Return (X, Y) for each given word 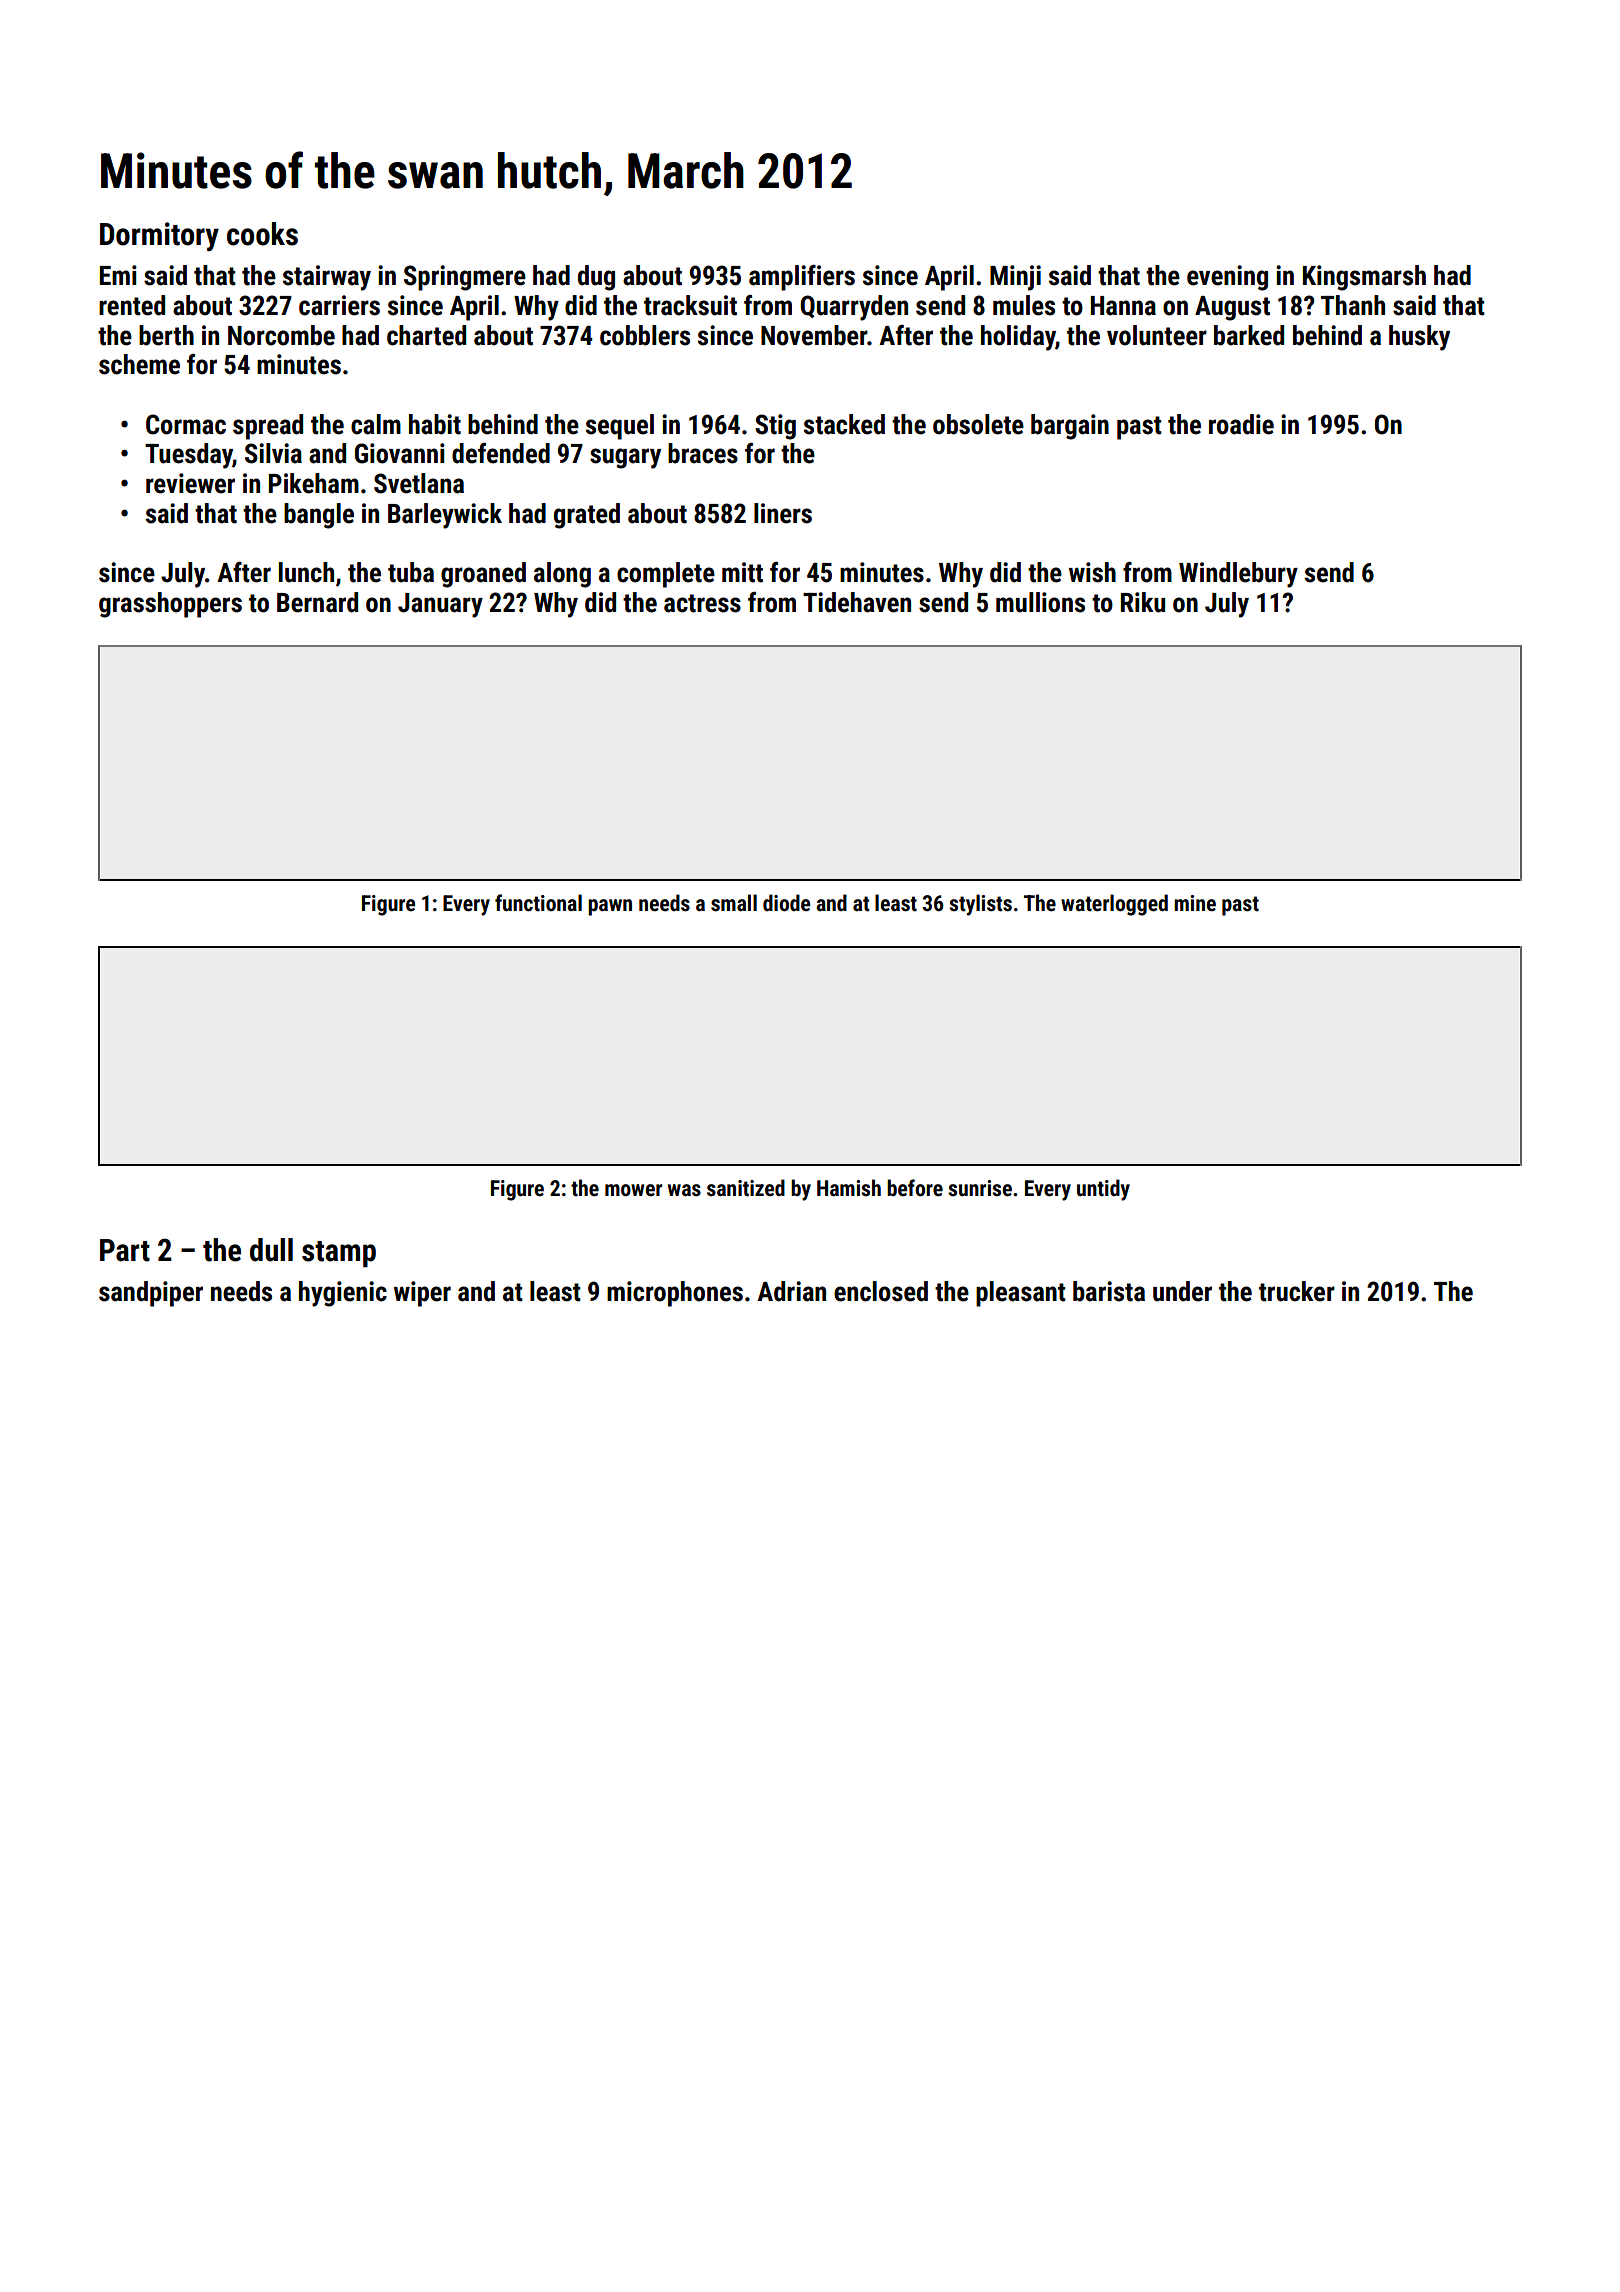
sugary (625, 458)
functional (538, 902)
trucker (1297, 1291)
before (915, 1188)
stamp (339, 1254)
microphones (675, 1294)
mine (1195, 903)
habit (435, 424)
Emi (118, 275)
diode (786, 902)
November (814, 335)
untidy (1103, 1190)
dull (271, 1250)
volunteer (1157, 335)
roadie (1241, 424)
